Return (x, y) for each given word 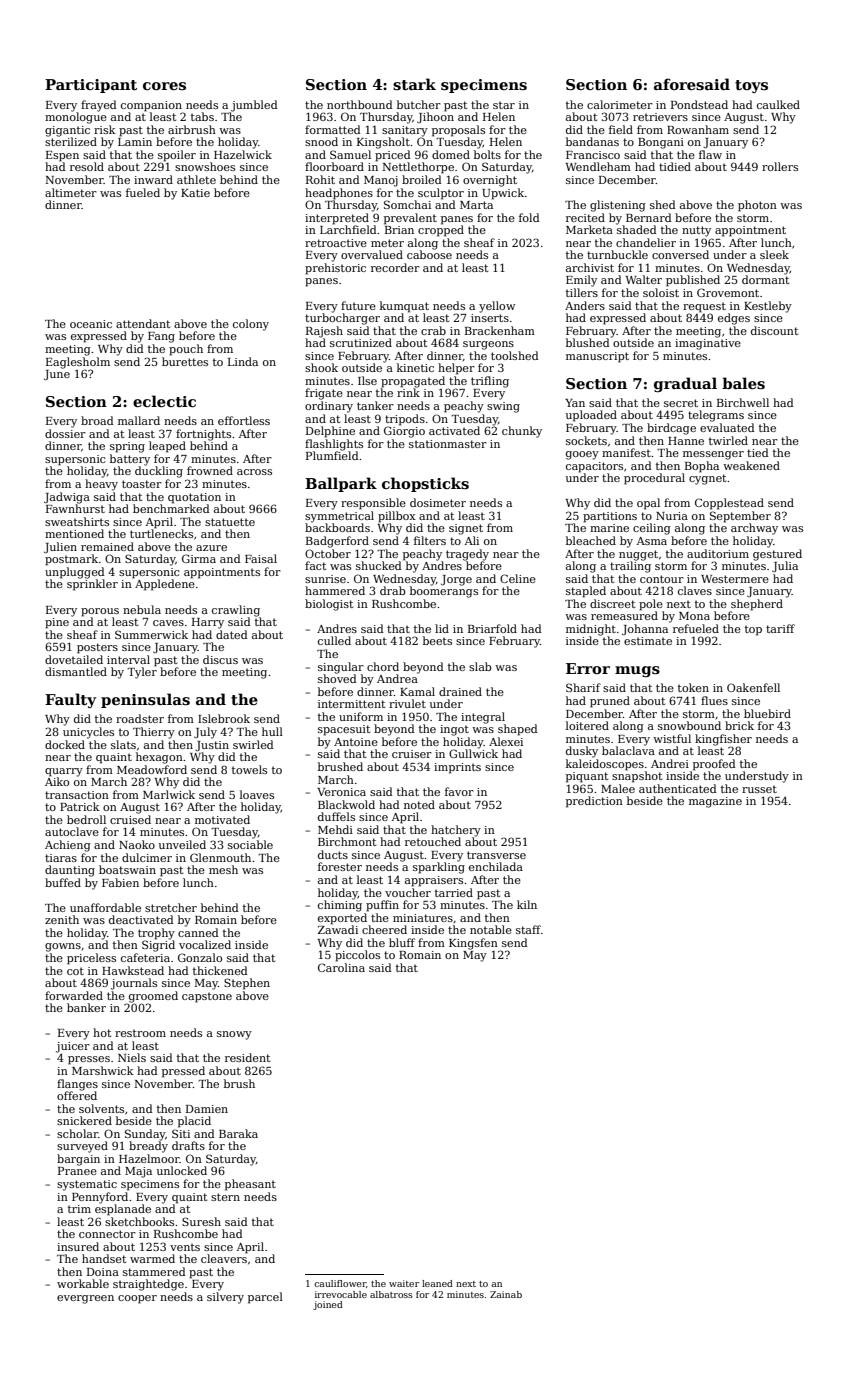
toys (751, 86)
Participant (91, 86)
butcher (419, 104)
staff (528, 929)
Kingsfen (473, 944)
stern (225, 1197)
